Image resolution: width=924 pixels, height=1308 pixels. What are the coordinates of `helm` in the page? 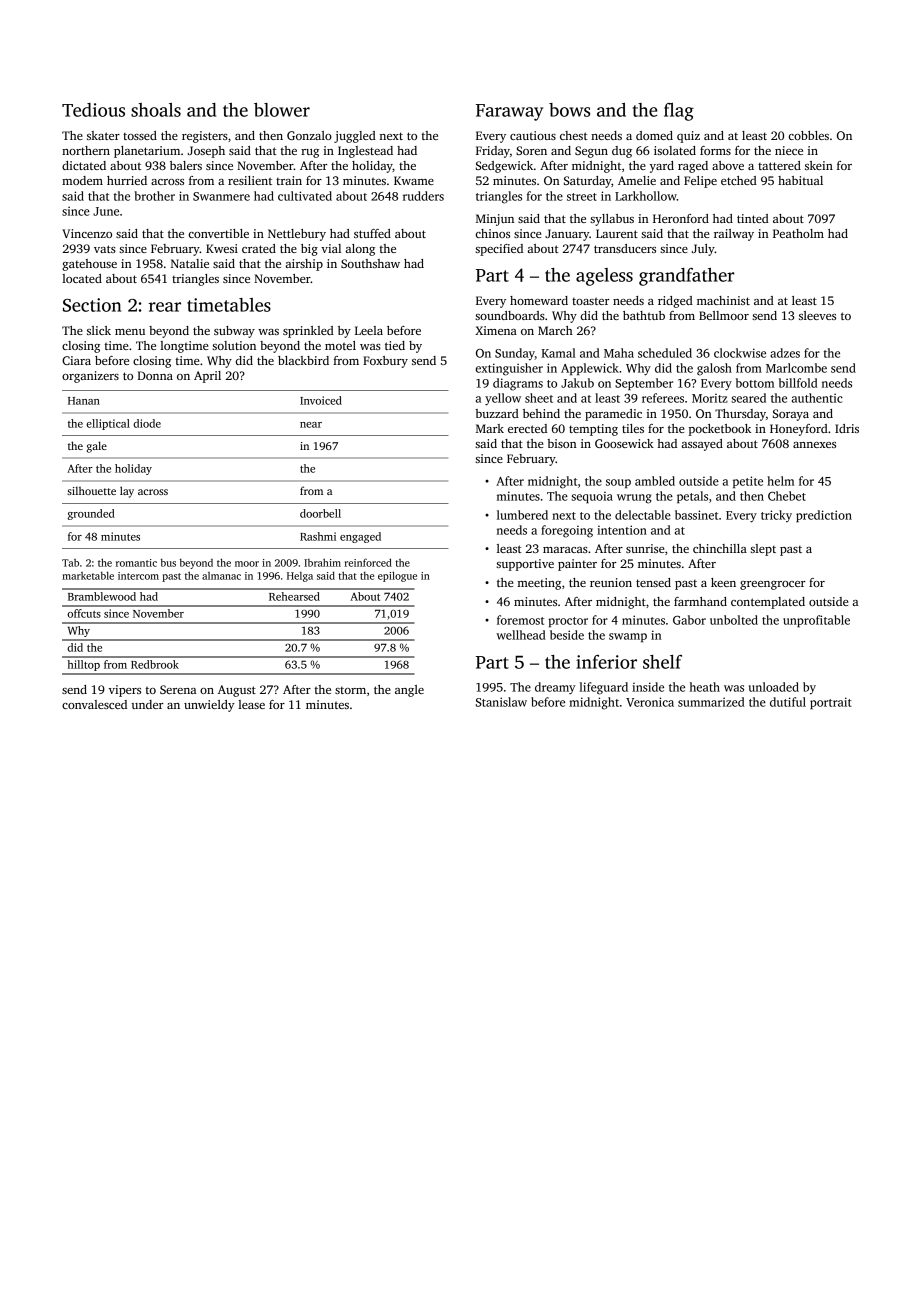 It's located at (780, 481).
